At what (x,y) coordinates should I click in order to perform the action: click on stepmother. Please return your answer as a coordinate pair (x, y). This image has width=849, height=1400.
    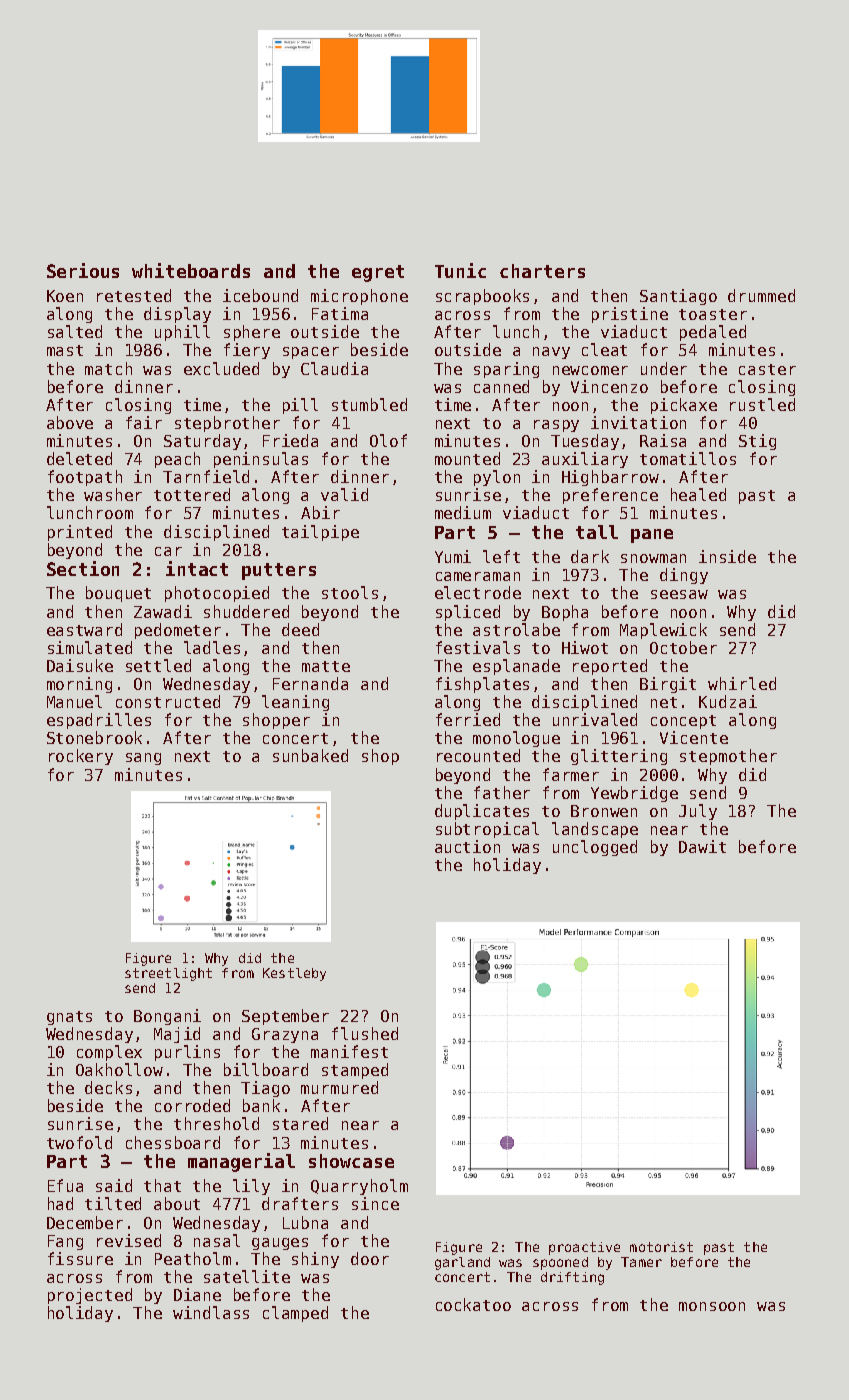
    Looking at the image, I should click on (728, 757).
